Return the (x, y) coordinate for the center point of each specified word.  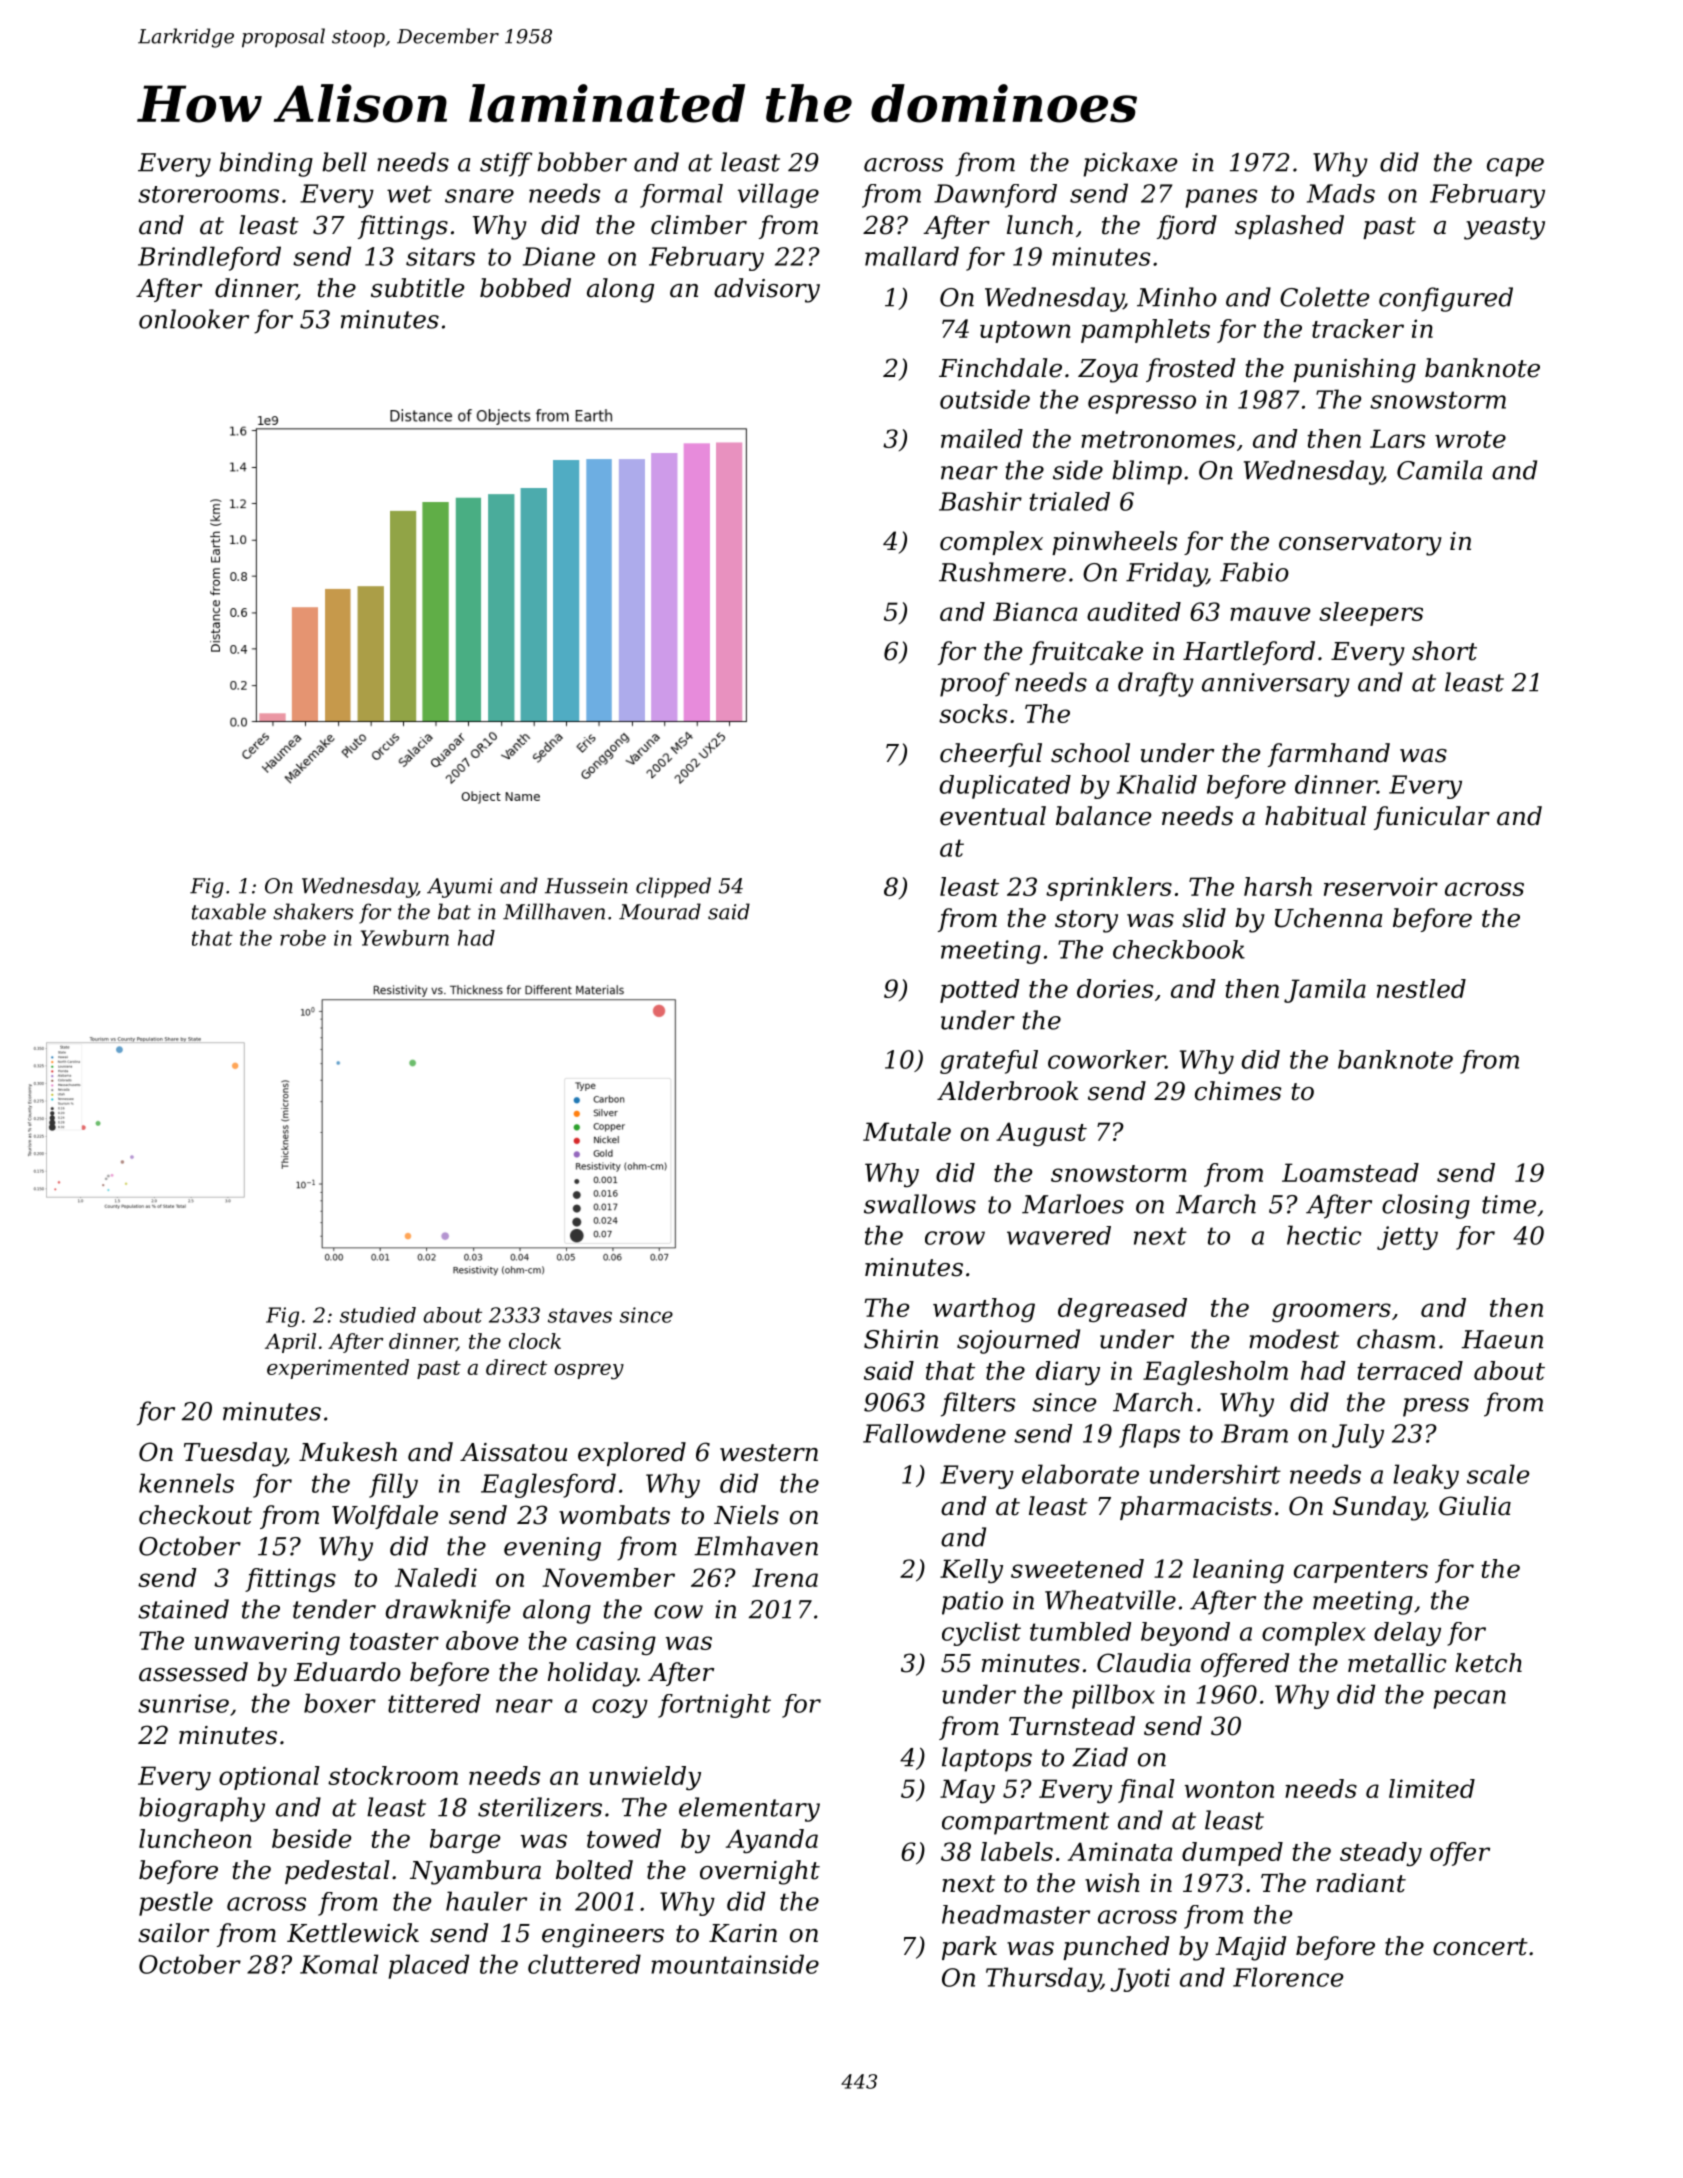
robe (303, 938)
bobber (582, 162)
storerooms (208, 194)
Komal (339, 1964)
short (1444, 651)
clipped (673, 887)
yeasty (1504, 228)
